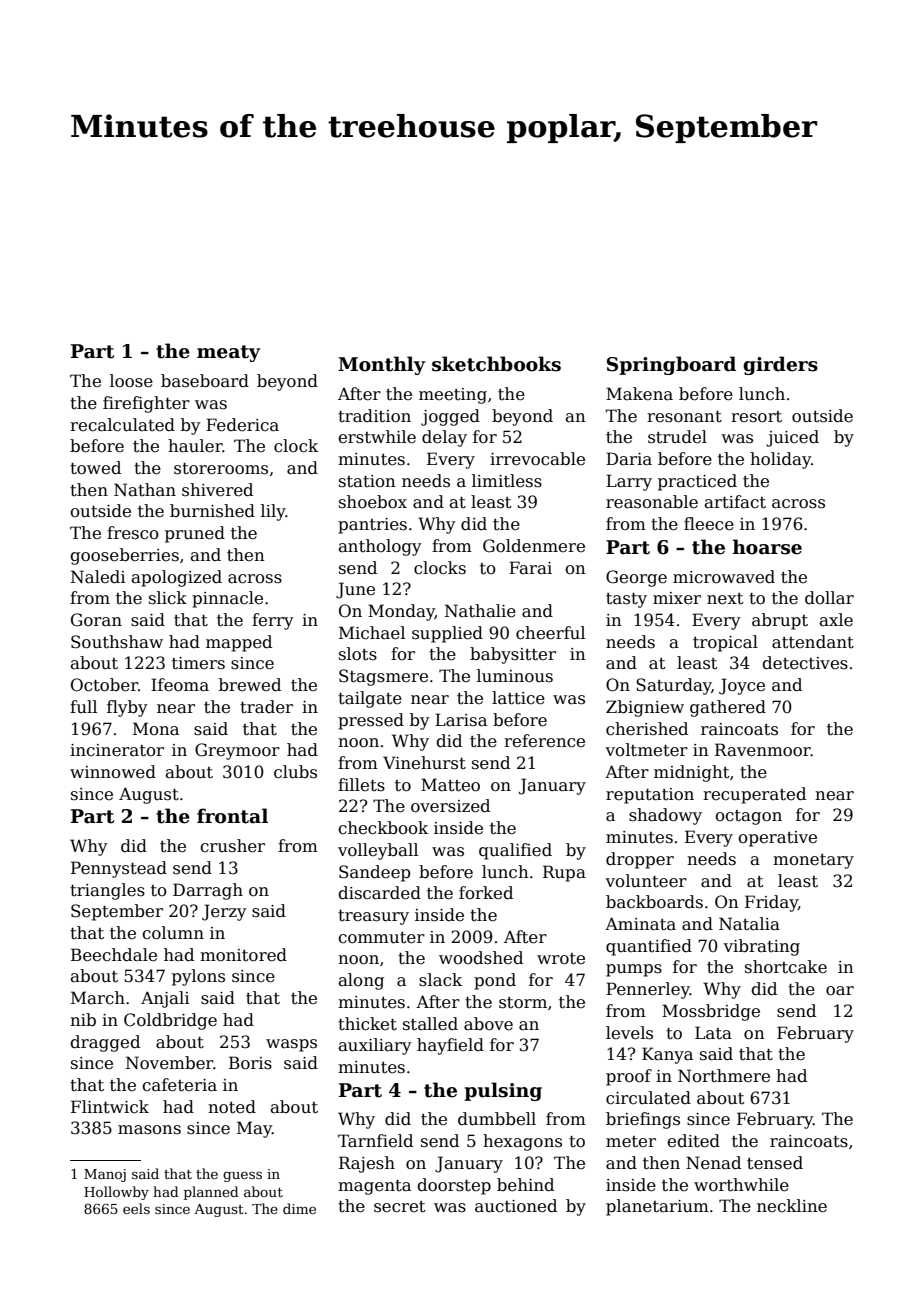 The height and width of the screenshot is (1308, 924). Describe the element at coordinates (136, 1208) in the screenshot. I see `eels` at that location.
